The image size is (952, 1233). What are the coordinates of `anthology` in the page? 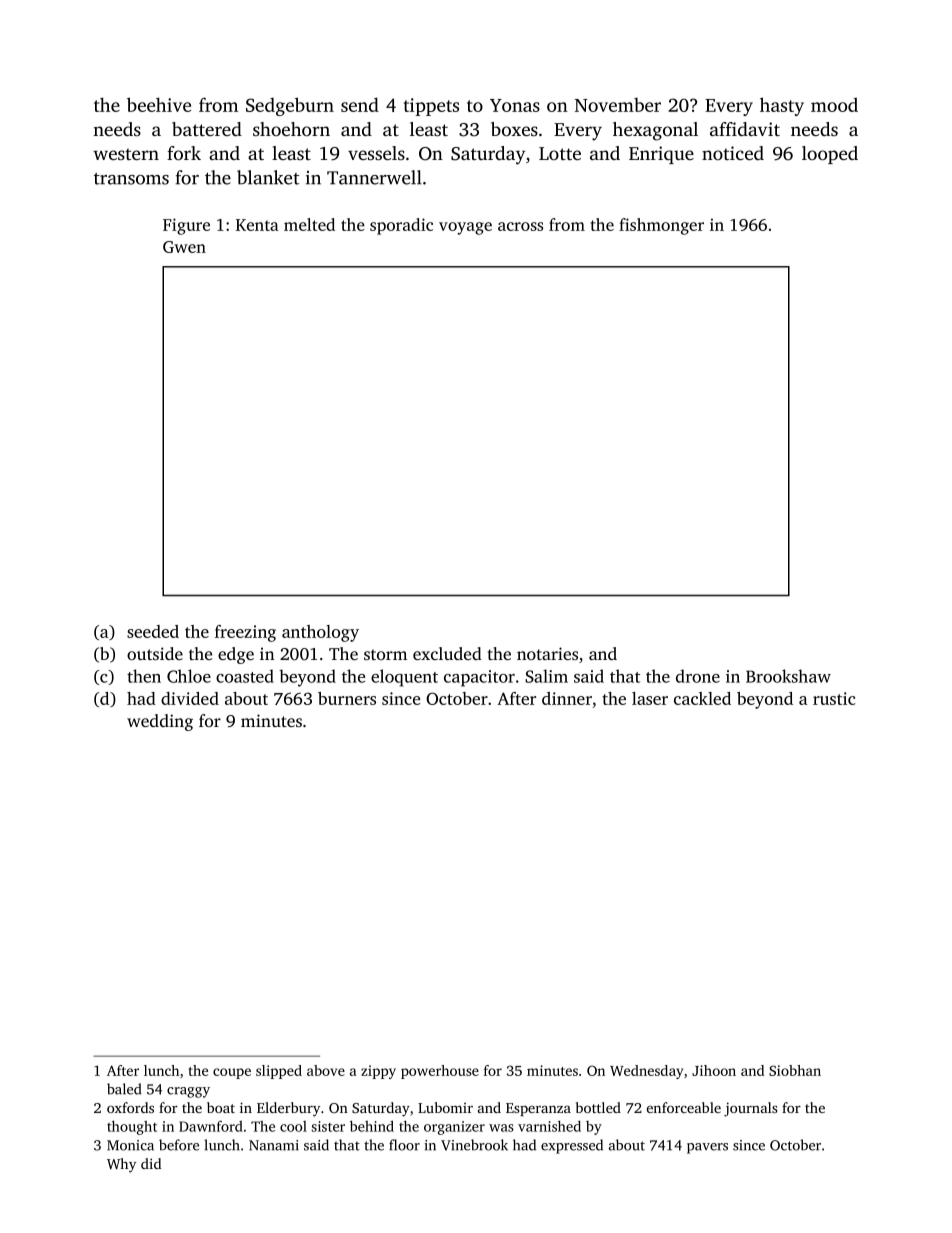 It's located at (320, 633).
